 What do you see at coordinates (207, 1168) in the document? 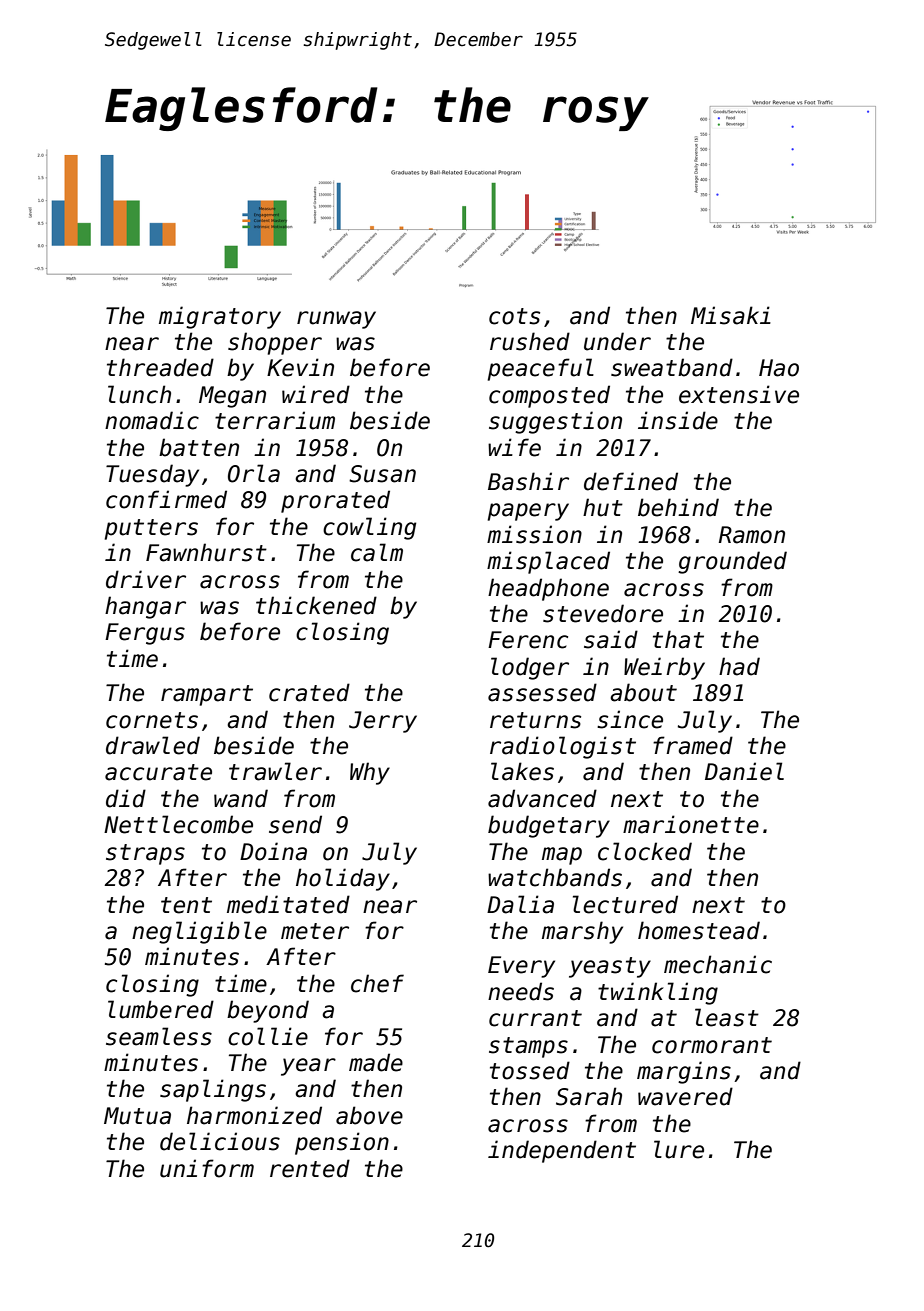
I see `uniform` at bounding box center [207, 1168].
